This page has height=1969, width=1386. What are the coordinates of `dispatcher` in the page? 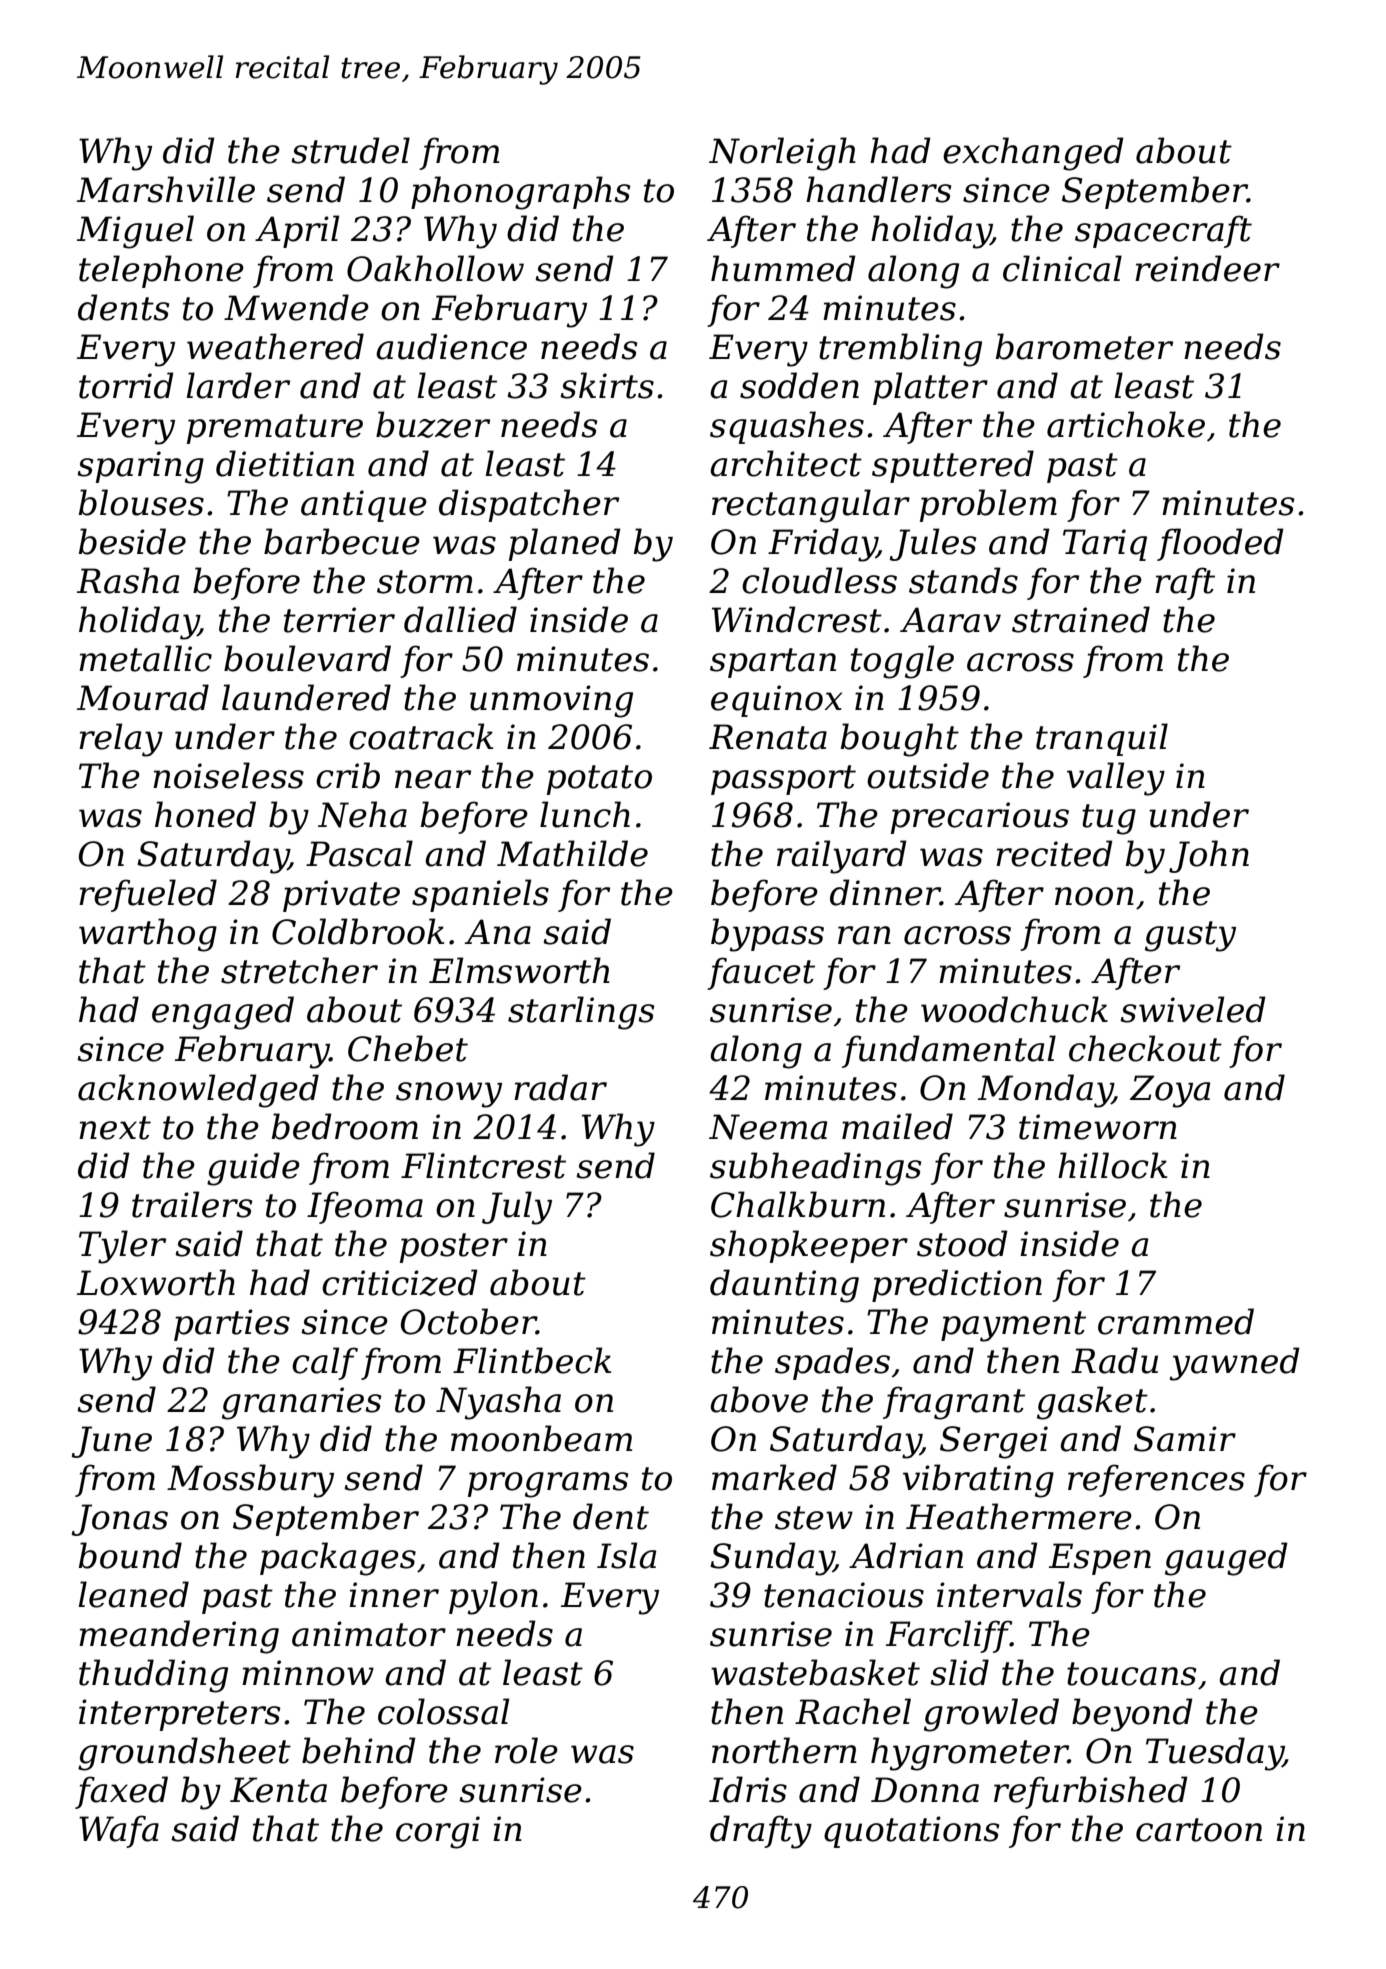 It's located at (529, 505).
